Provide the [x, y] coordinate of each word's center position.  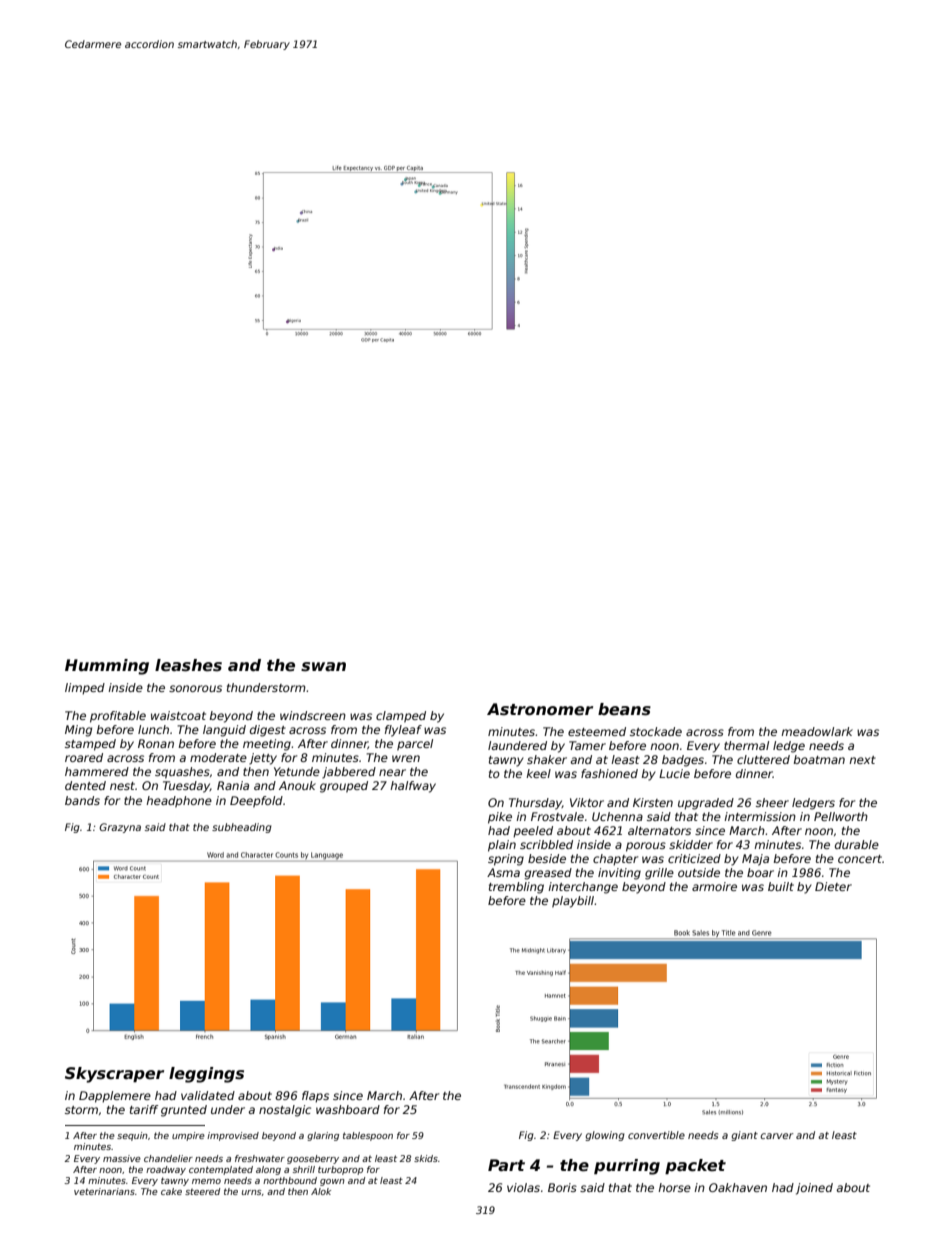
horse [674, 1187]
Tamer [587, 745]
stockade [656, 731]
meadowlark [817, 731]
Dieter [833, 886]
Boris [562, 1187]
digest [268, 731]
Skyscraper [114, 1075]
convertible [656, 1135]
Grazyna [120, 828]
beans [624, 709]
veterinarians [104, 1191]
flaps [315, 1097]
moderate [218, 757]
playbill [573, 902]
